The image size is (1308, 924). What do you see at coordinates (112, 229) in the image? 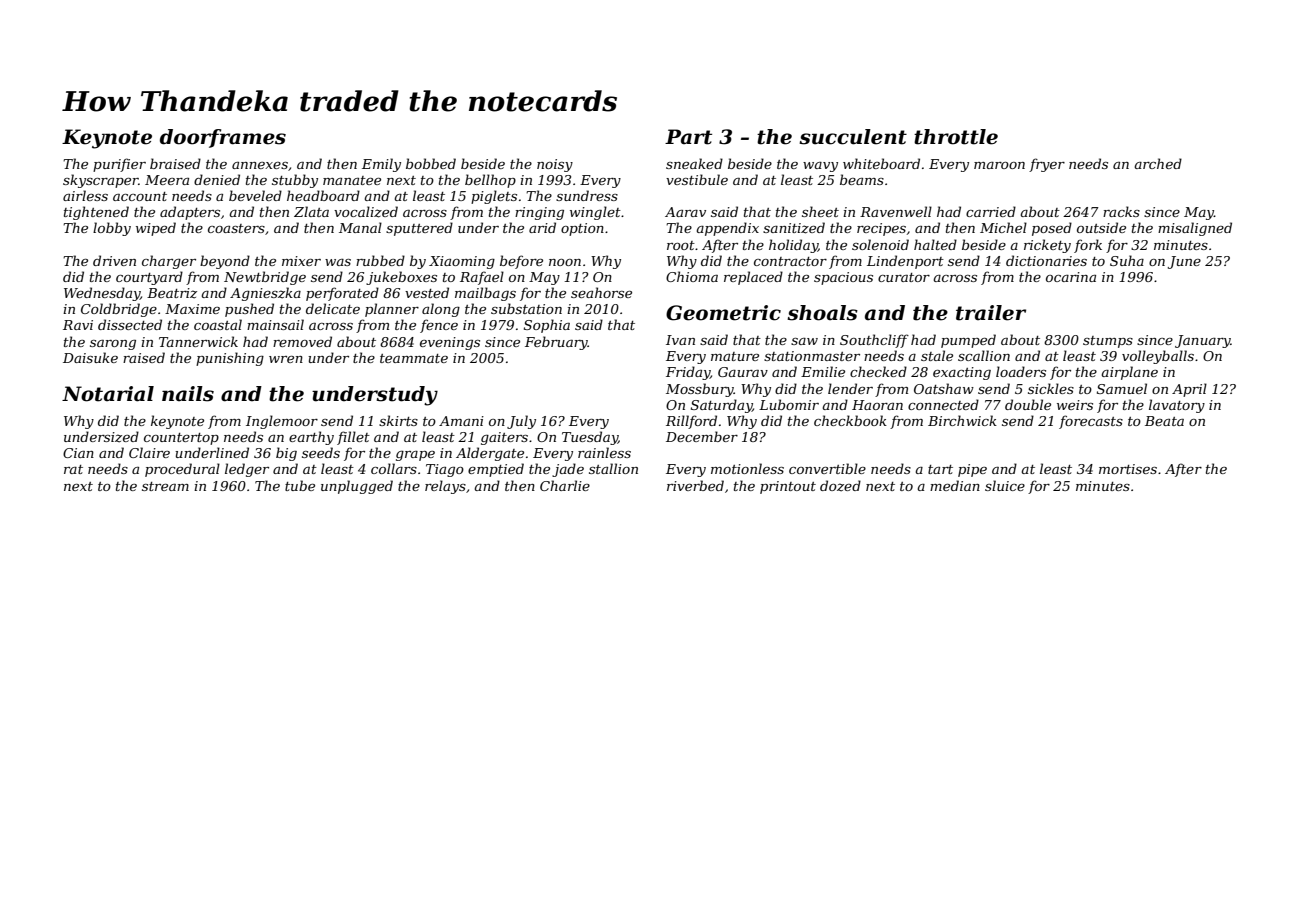
I see `lobby` at bounding box center [112, 229].
